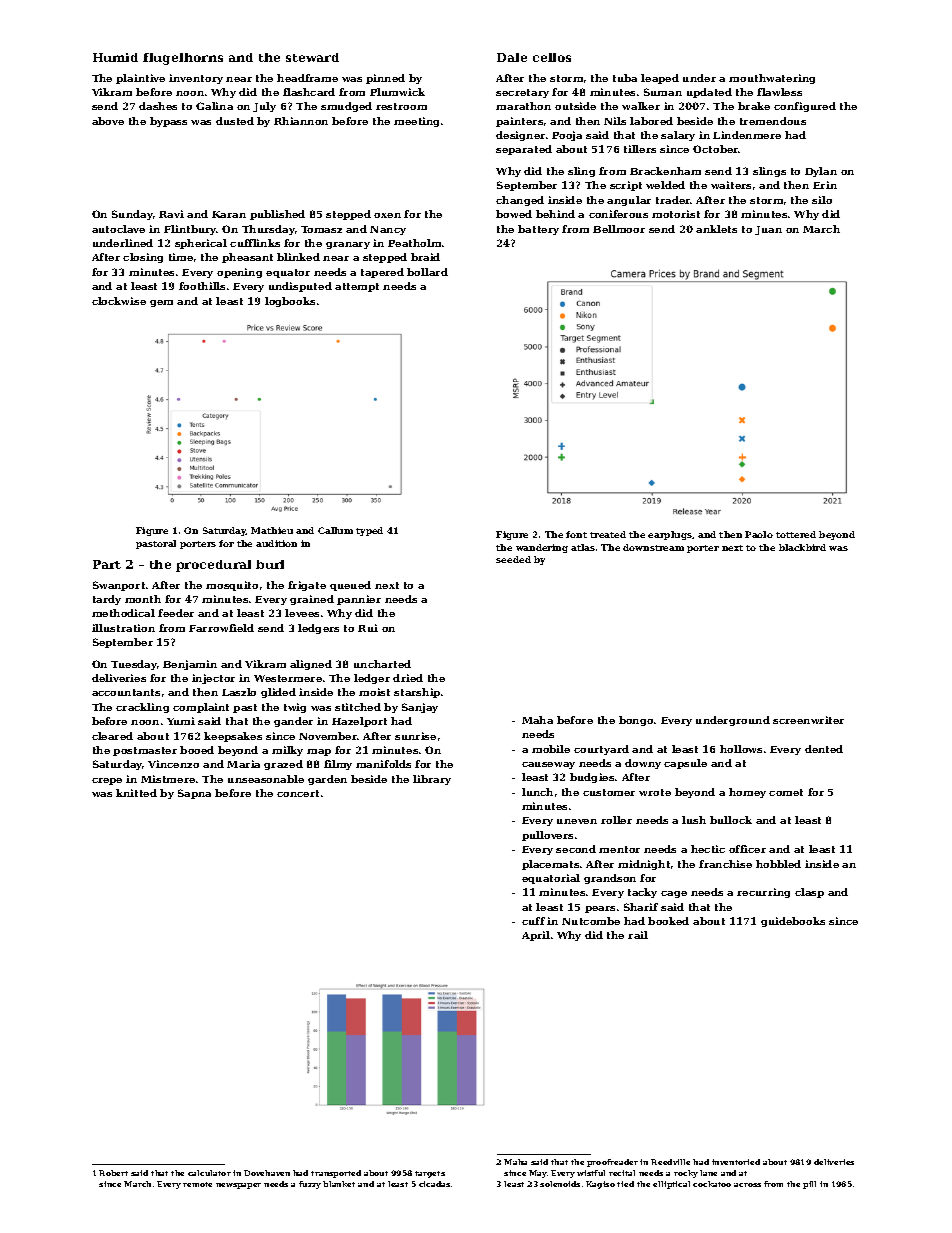 The image size is (952, 1233). I want to click on concert, so click(298, 793).
